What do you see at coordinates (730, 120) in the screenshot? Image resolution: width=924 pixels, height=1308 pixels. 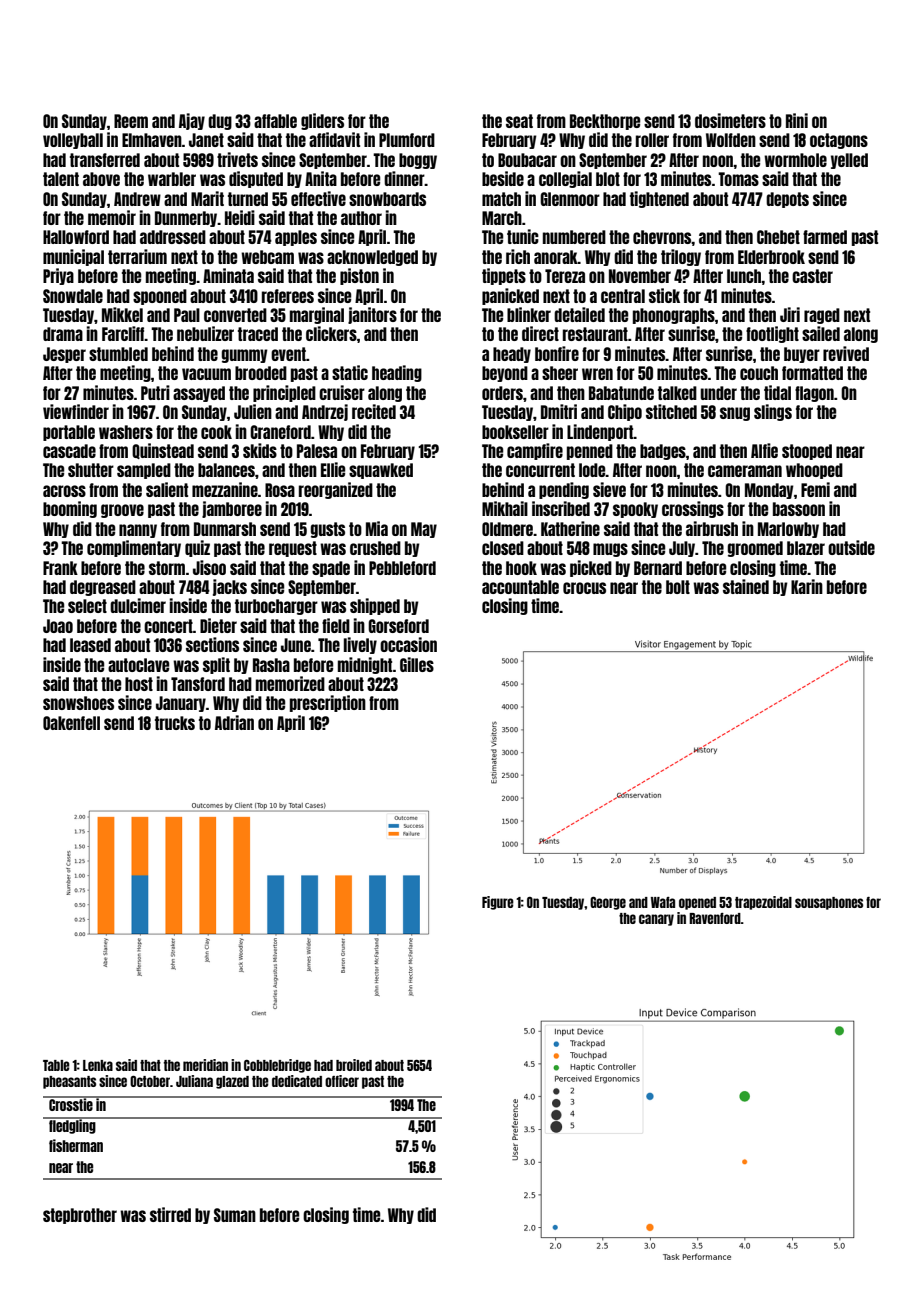 I see `dosimeters` at bounding box center [730, 120].
